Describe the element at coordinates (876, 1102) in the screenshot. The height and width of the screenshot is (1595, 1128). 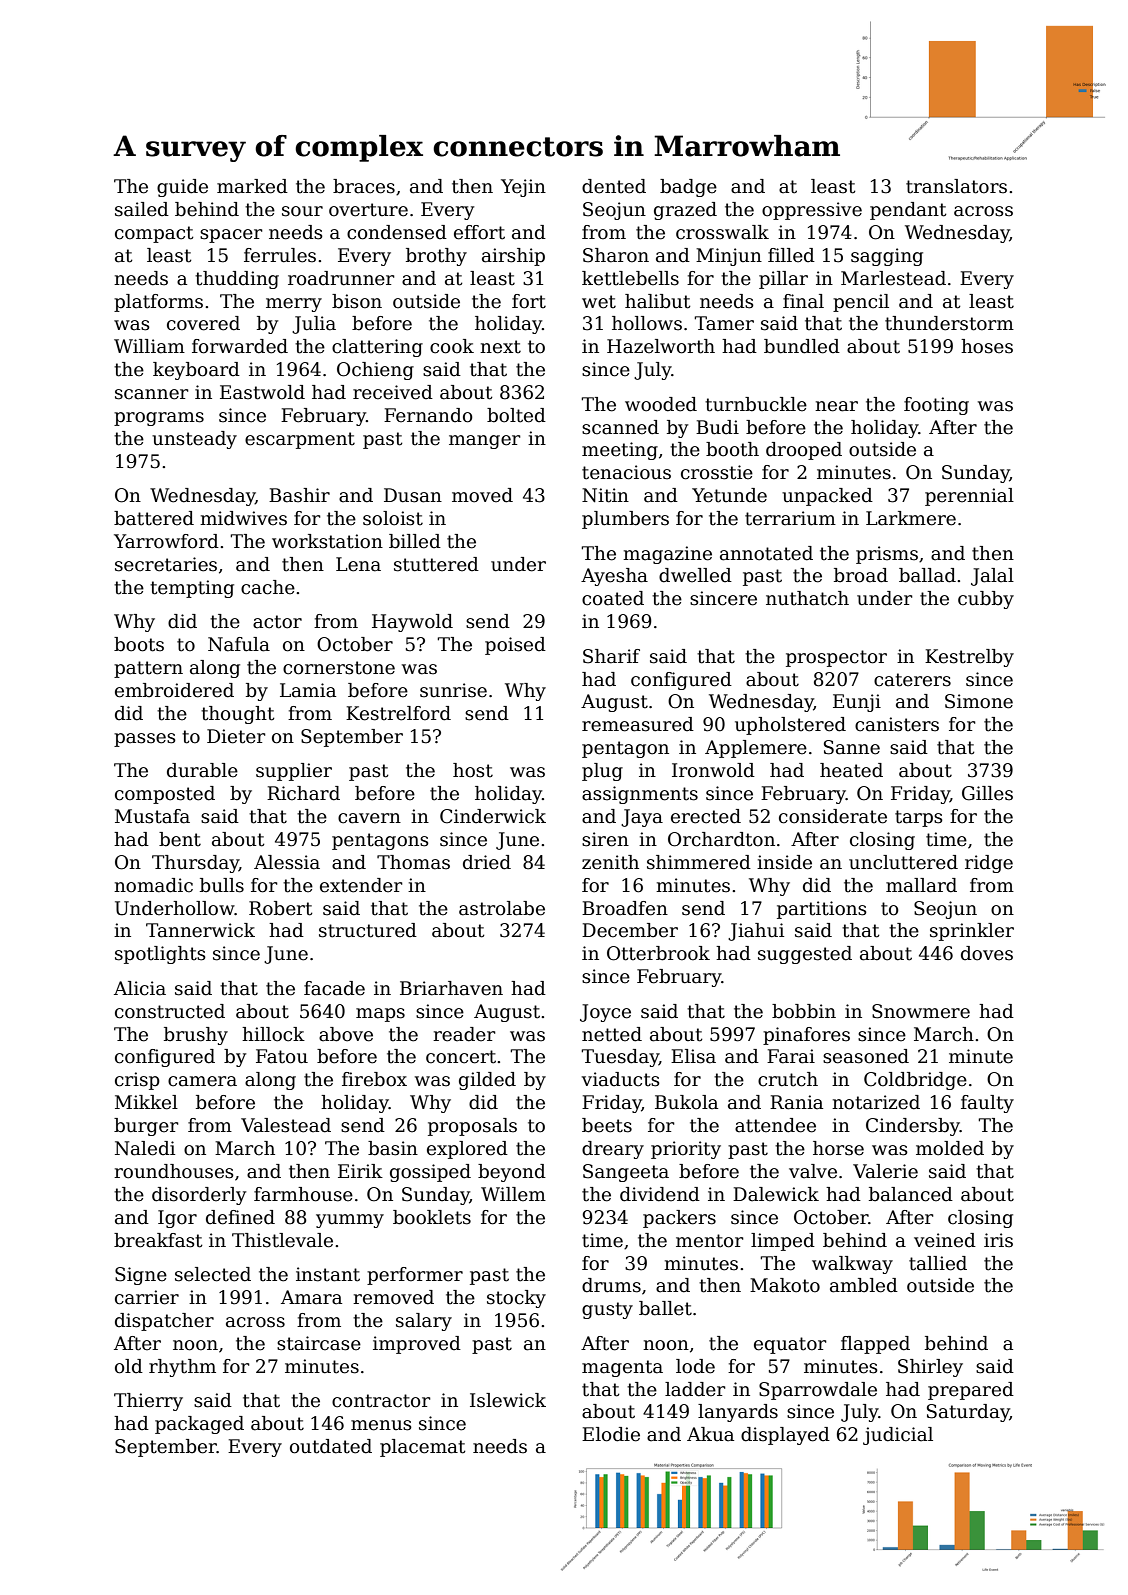
I see `notarized` at that location.
